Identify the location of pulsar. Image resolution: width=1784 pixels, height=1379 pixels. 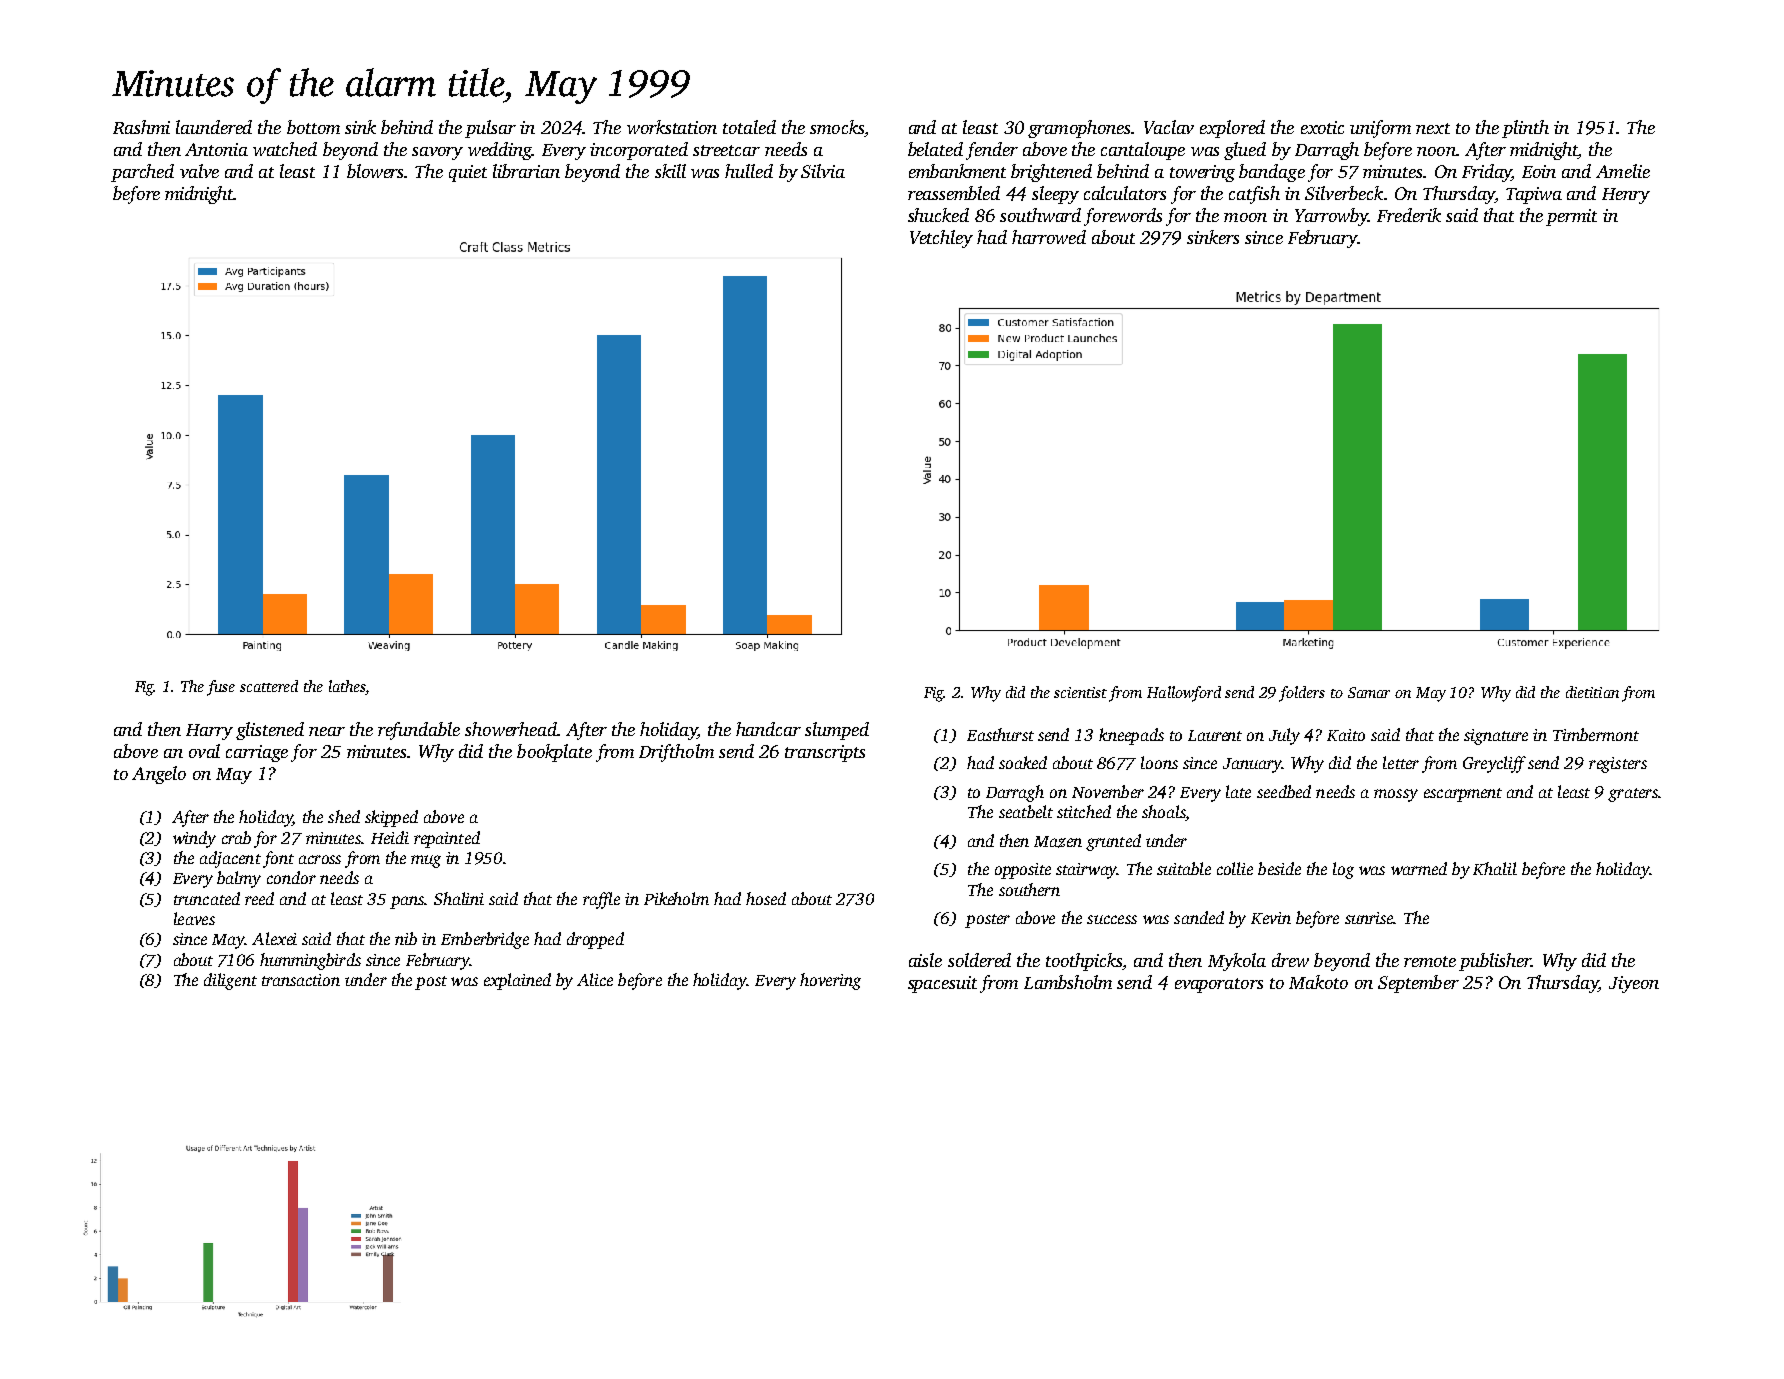
(490, 129).
